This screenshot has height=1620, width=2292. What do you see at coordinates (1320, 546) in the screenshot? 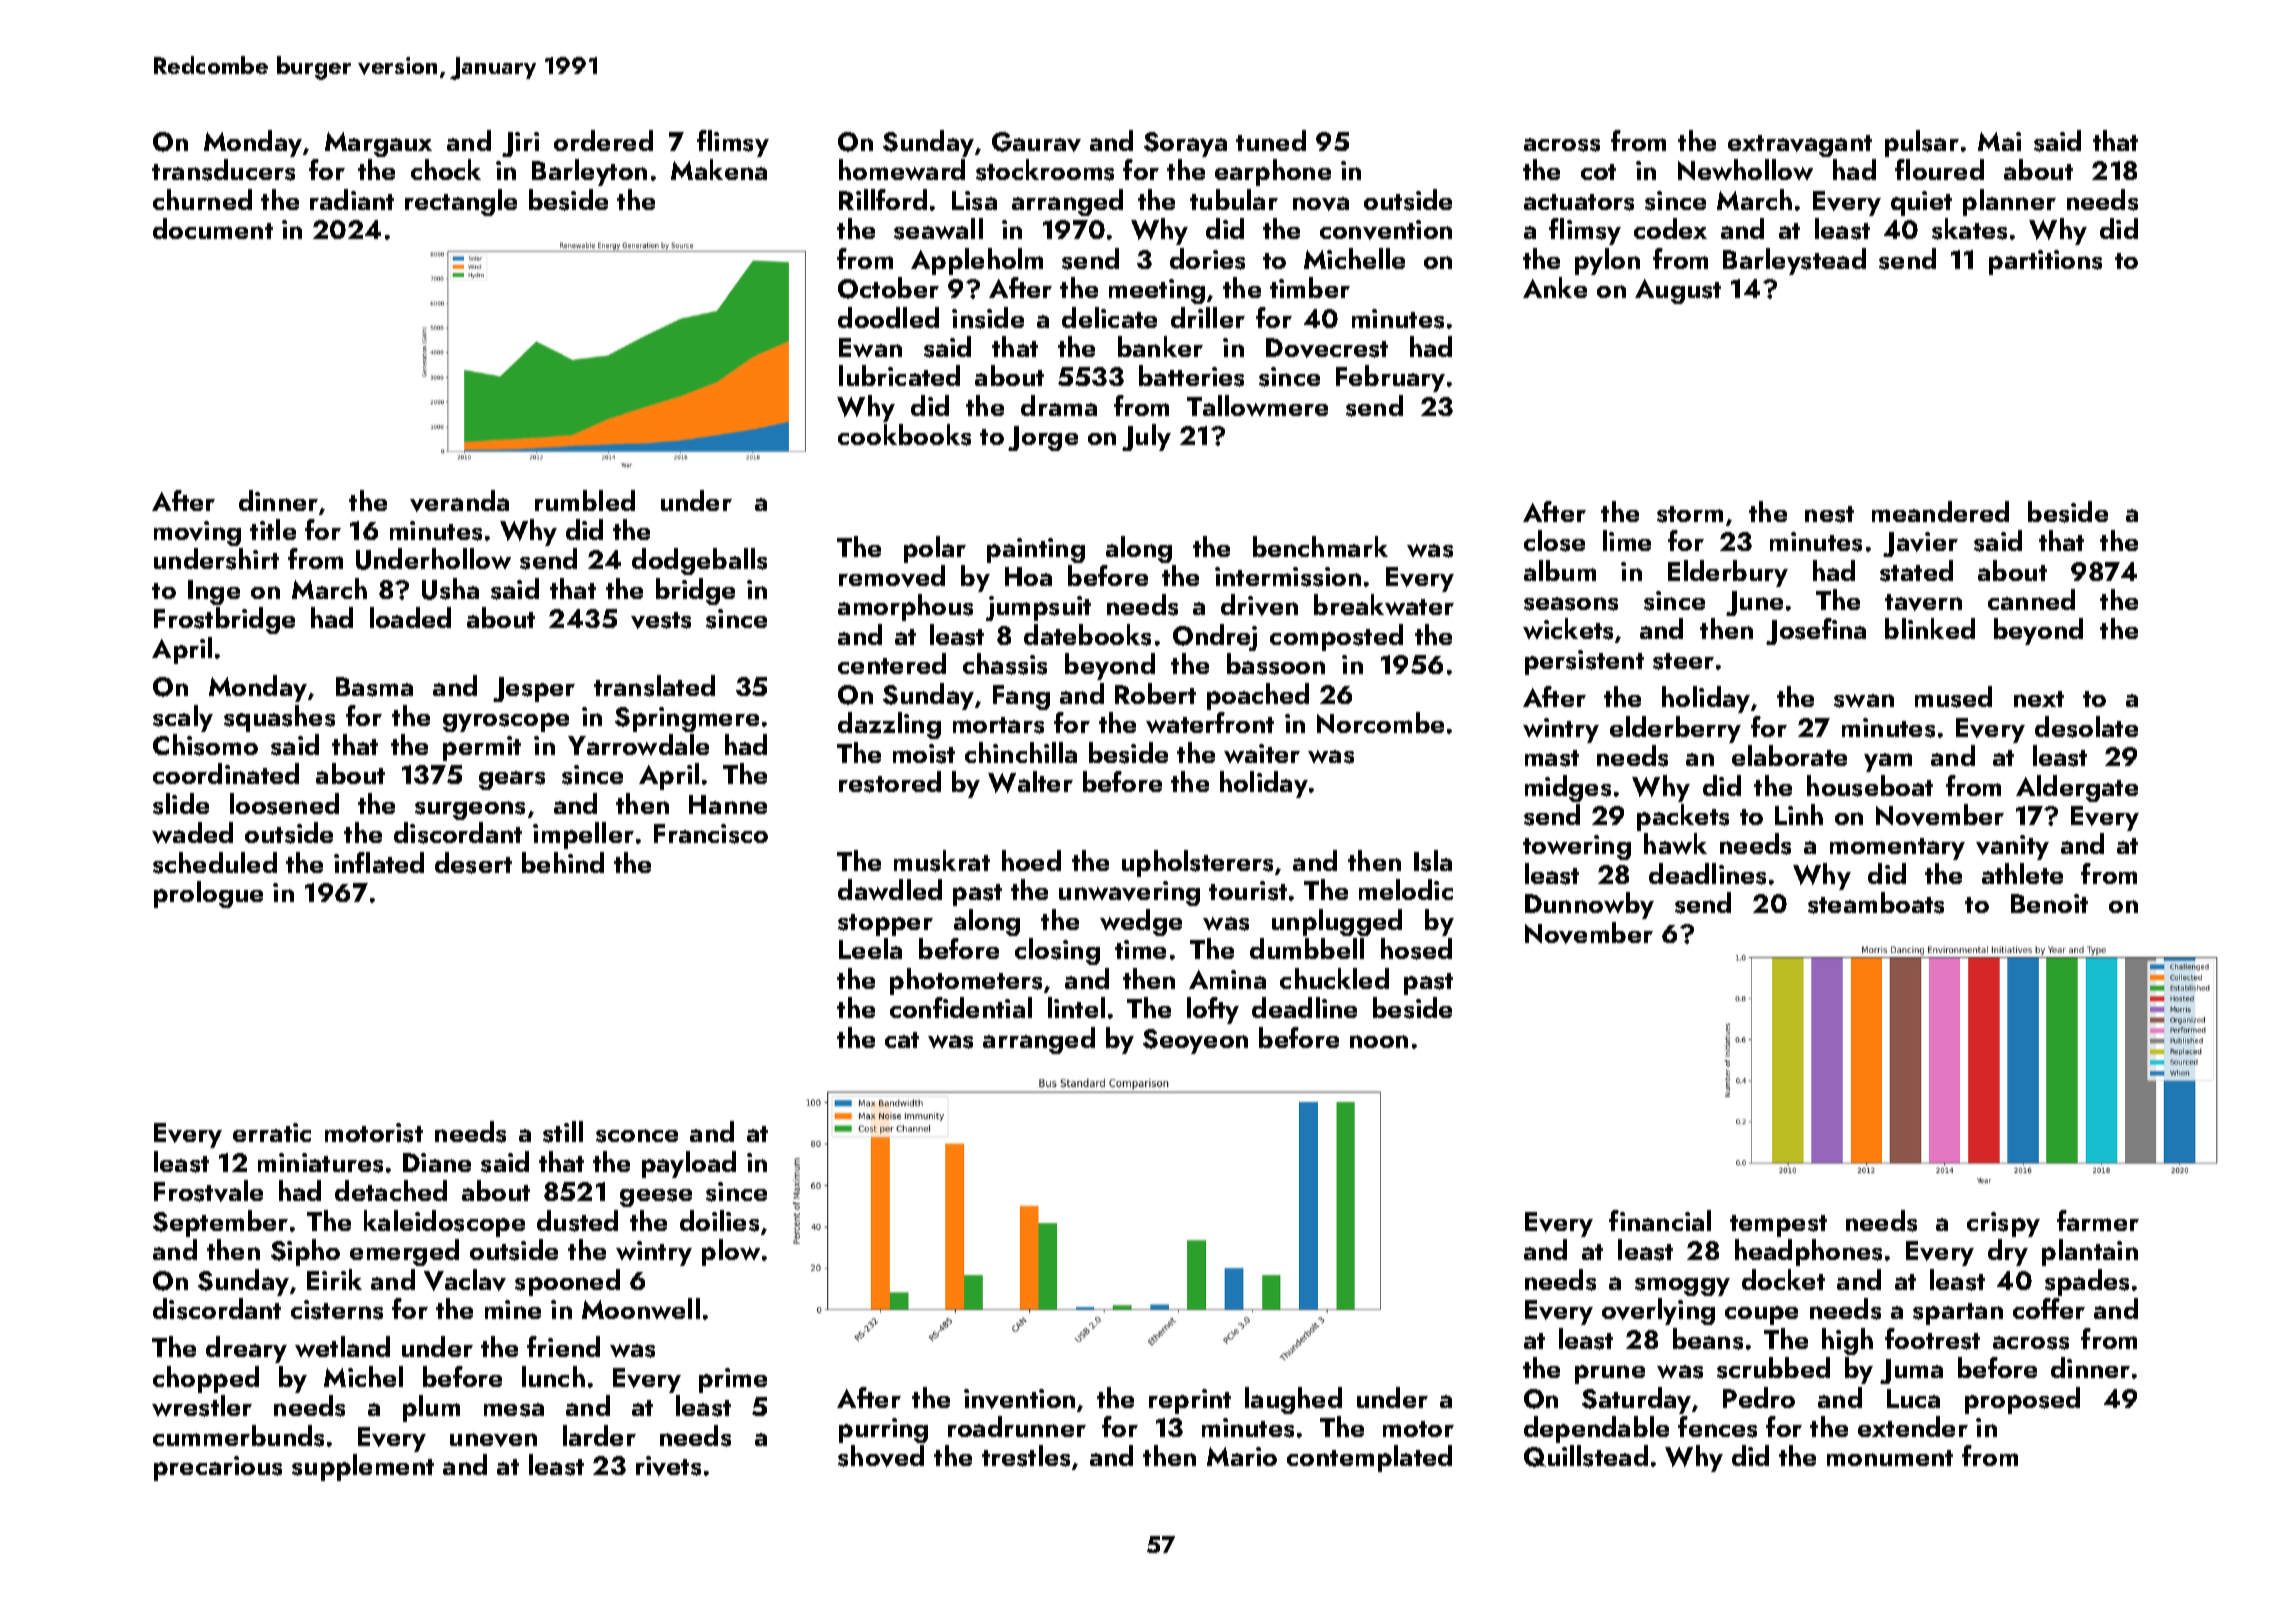
I see `benchmark` at bounding box center [1320, 546].
